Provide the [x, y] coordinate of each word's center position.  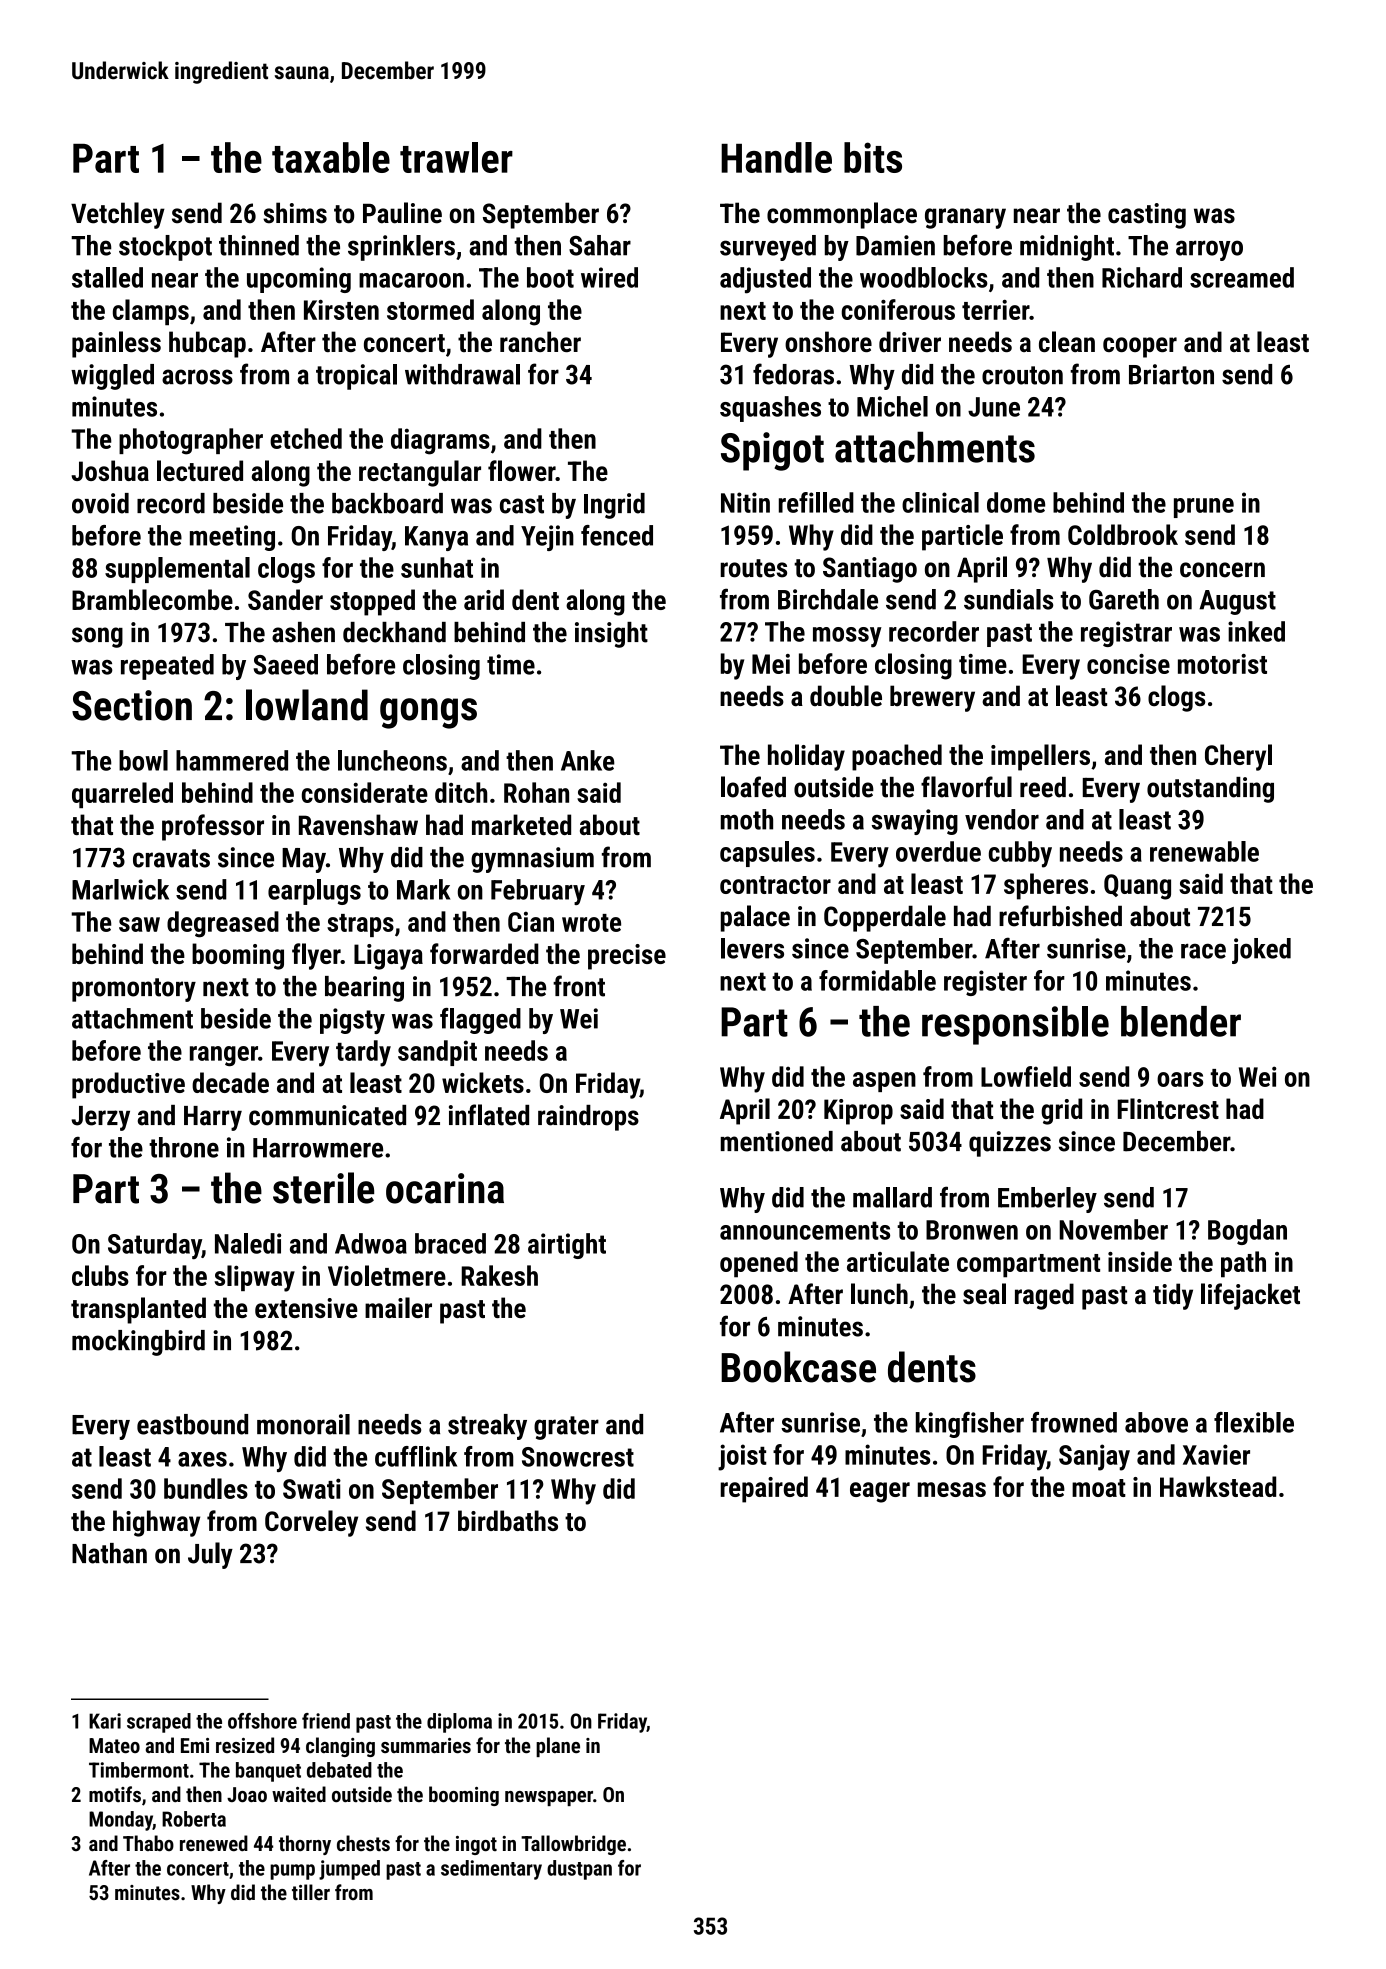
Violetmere [387, 1275]
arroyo [1209, 250]
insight [611, 635]
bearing [364, 989]
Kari [105, 1721]
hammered [232, 760]
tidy [1173, 1296]
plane [558, 1747]
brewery [932, 698]
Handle [776, 157]
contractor [775, 885]
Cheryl [1238, 757]
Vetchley [118, 215]
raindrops [588, 1118]
